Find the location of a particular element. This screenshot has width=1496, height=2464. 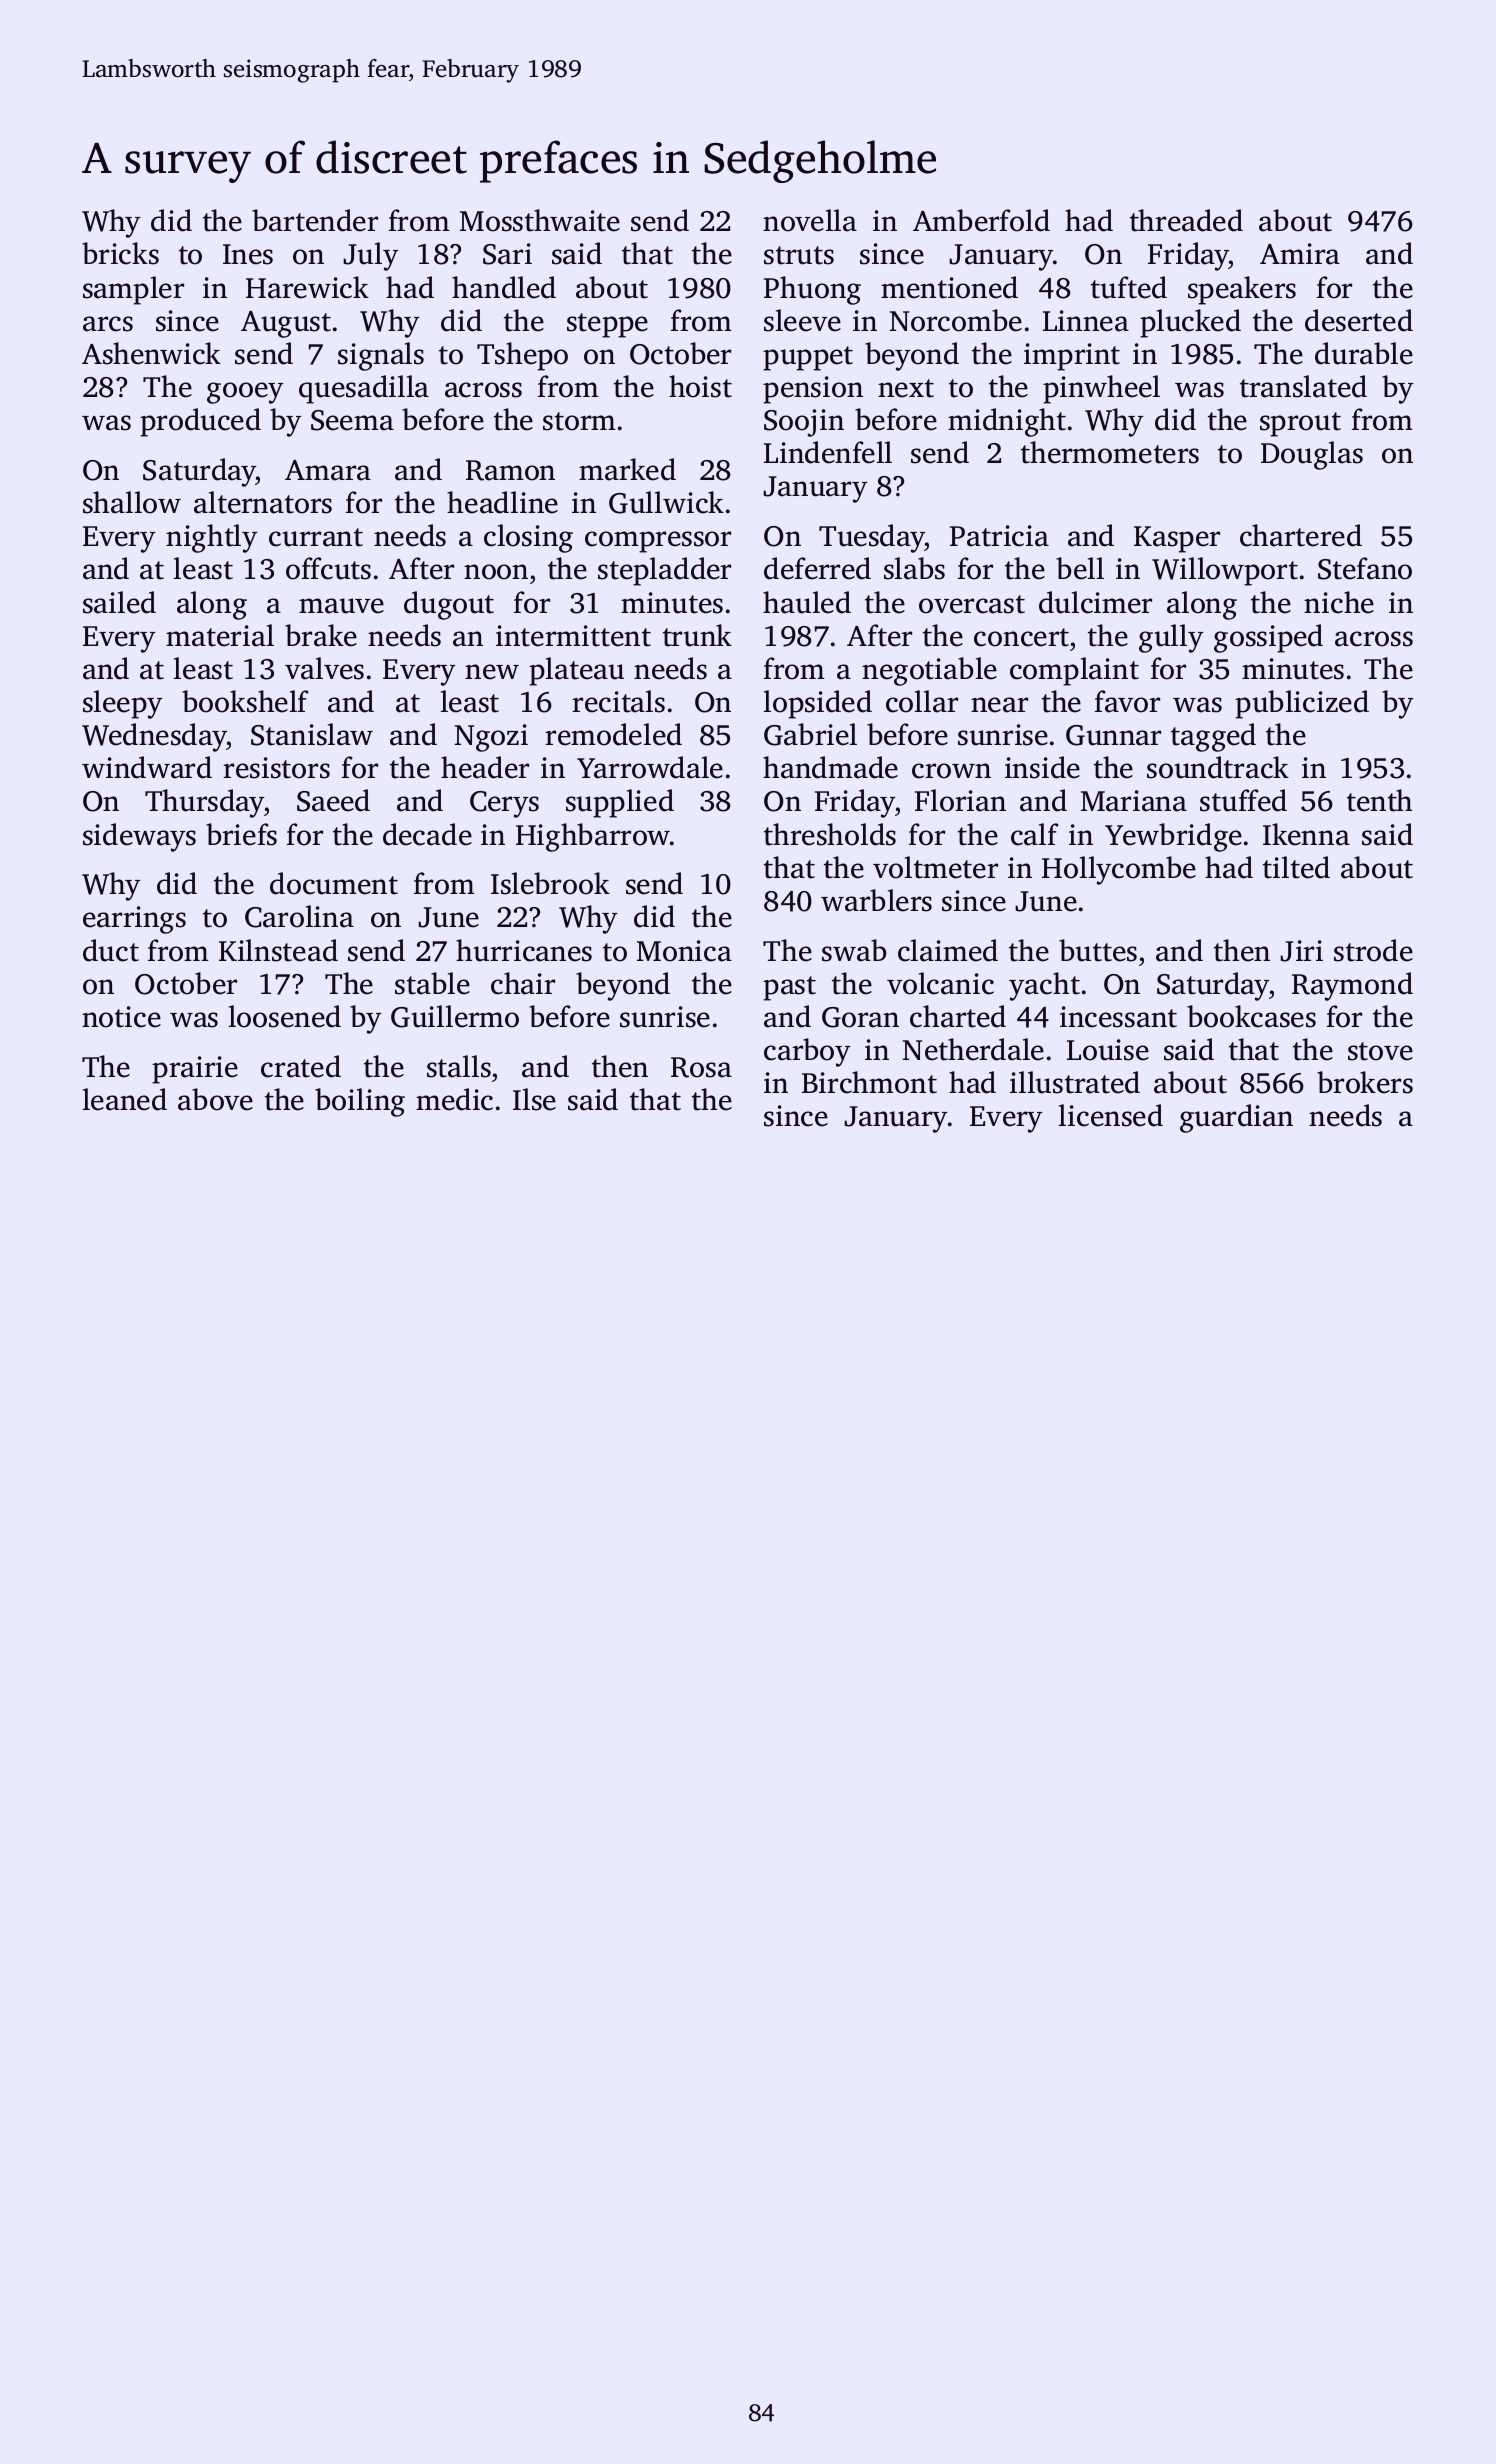

loosened is located at coordinates (285, 1016).
